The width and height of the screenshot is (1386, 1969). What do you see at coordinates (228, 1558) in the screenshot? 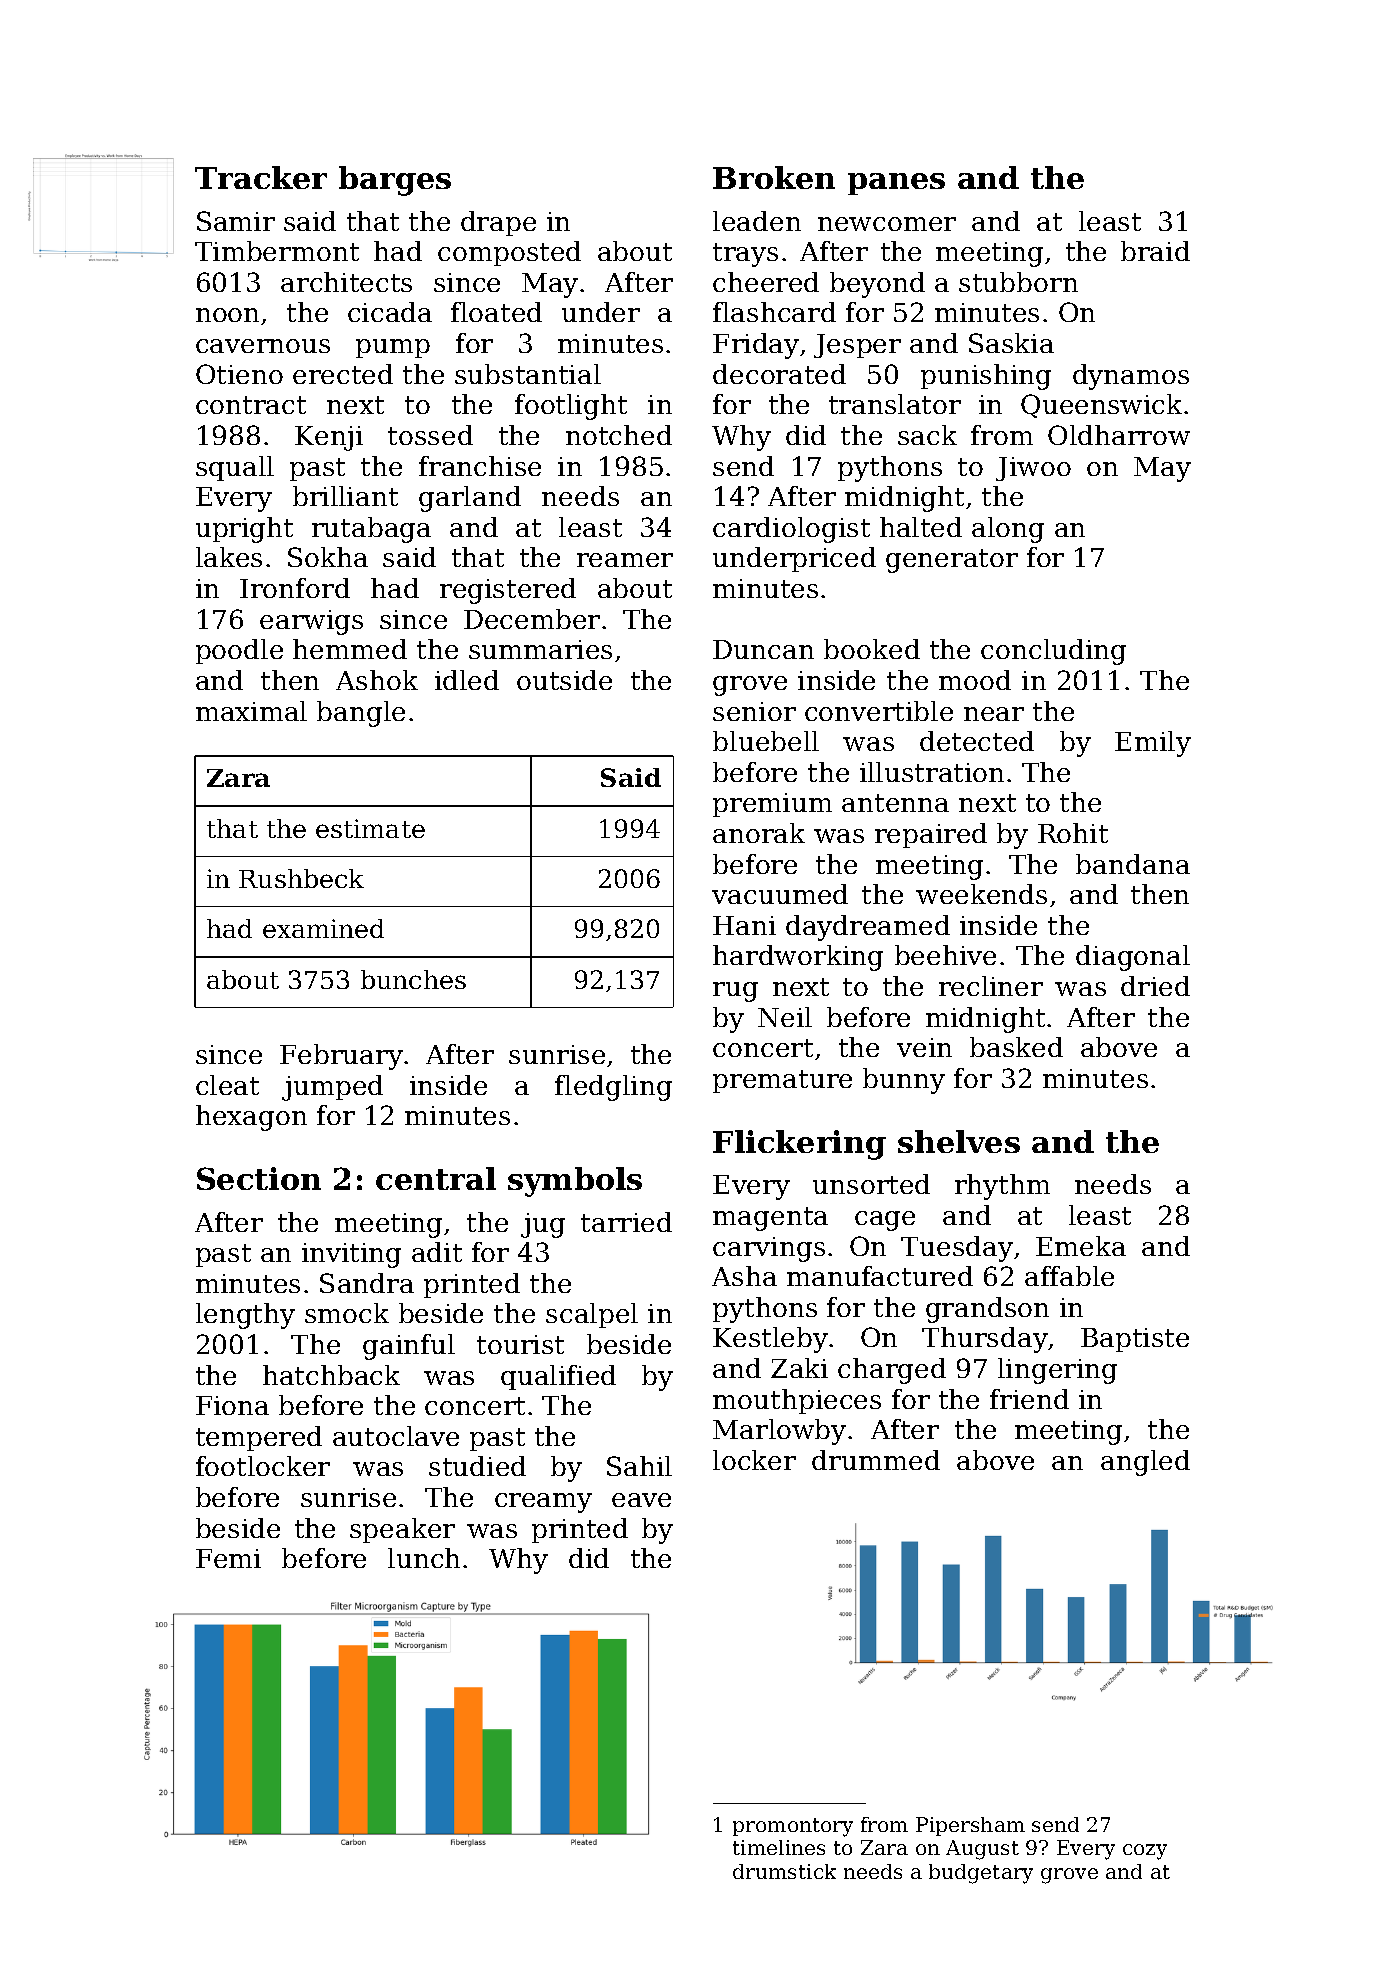
I see `Femi` at bounding box center [228, 1558].
